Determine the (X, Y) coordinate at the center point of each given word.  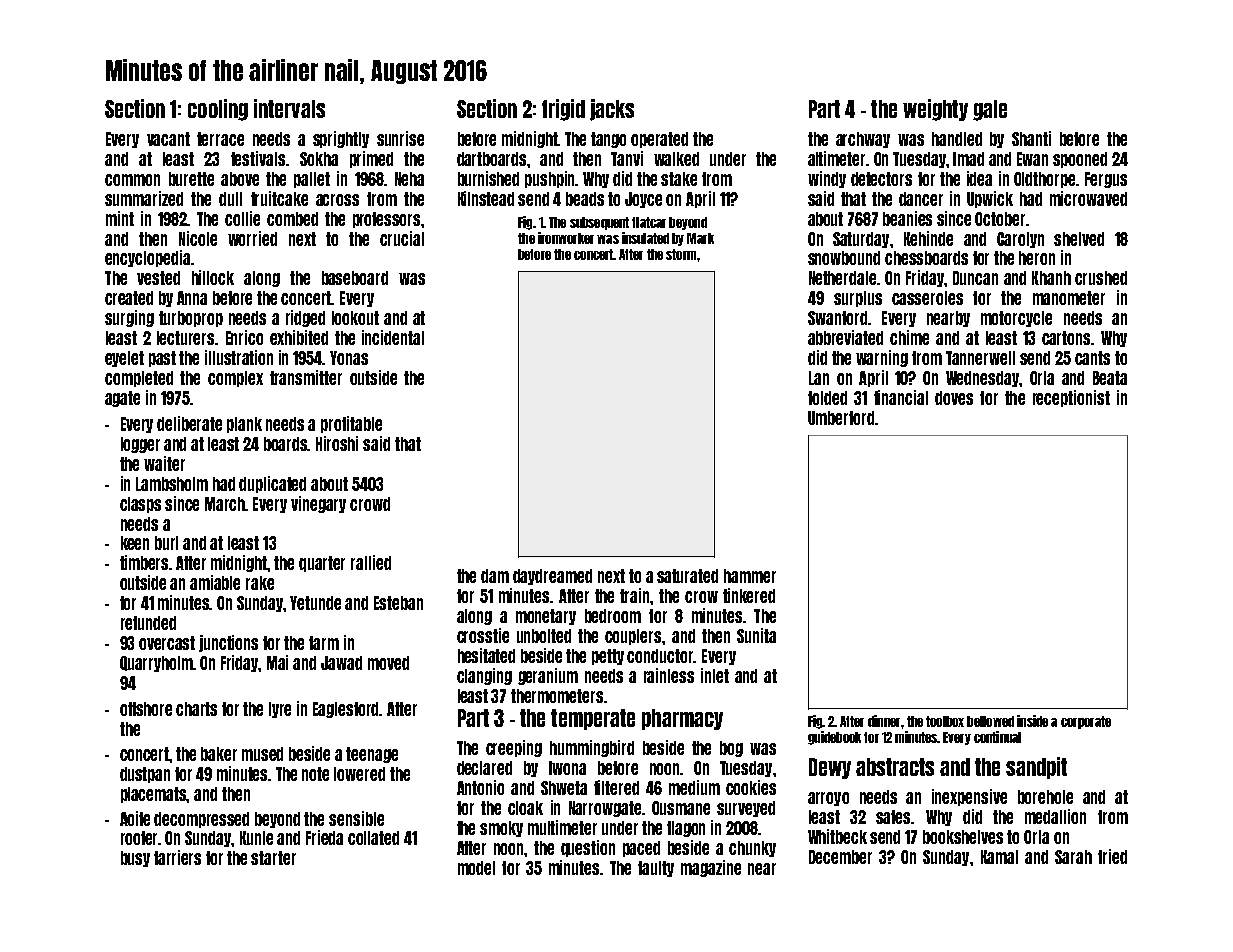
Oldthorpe (1044, 180)
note (315, 774)
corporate (1086, 722)
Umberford (841, 418)
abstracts (895, 767)
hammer (750, 576)
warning (882, 358)
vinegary (318, 504)
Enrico (244, 337)
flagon (686, 829)
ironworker (566, 238)
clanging (484, 676)
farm (324, 643)
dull (230, 199)
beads (585, 199)
